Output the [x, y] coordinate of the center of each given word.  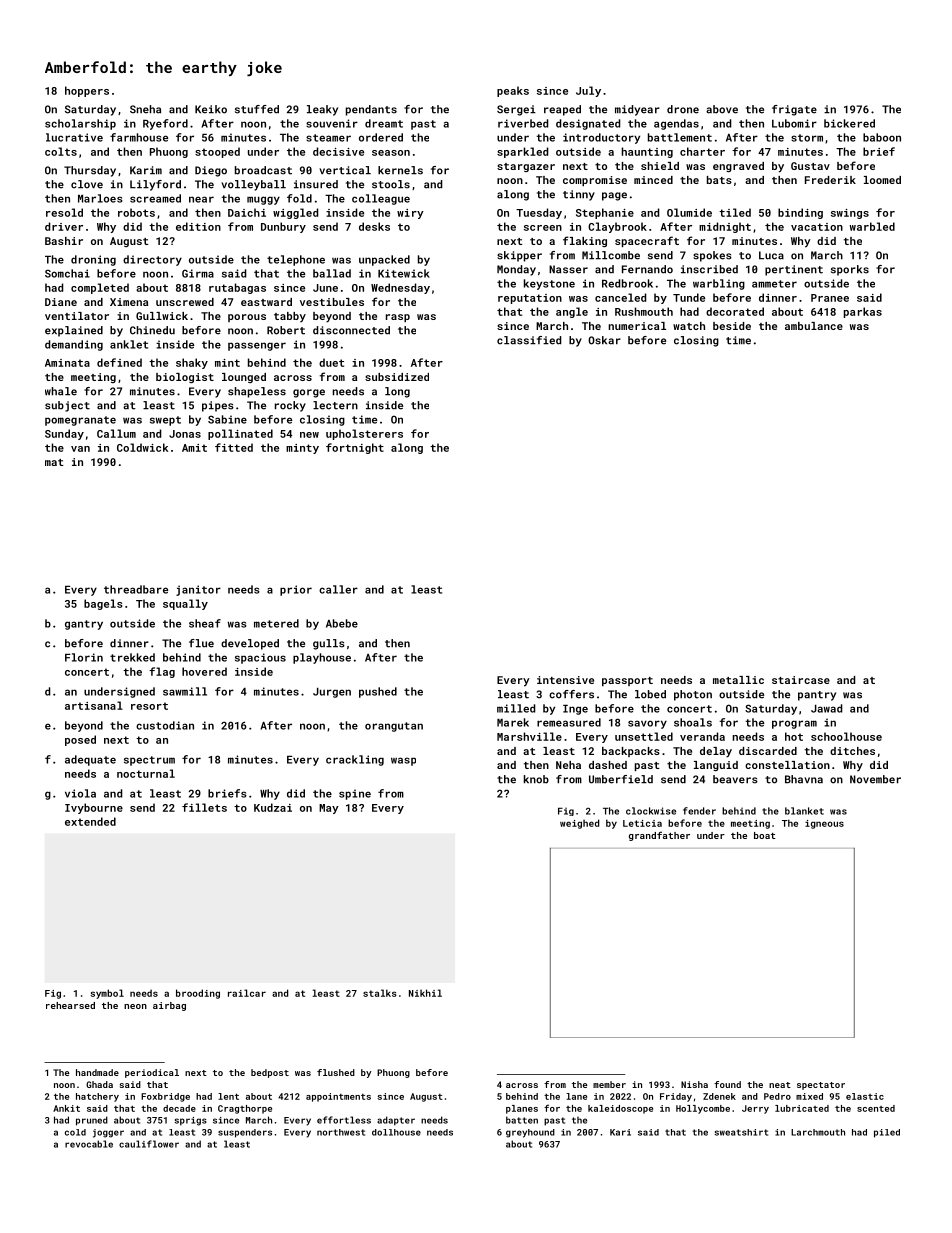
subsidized [397, 377]
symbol [107, 994]
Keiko [211, 109]
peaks [513, 91]
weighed [579, 824]
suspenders [245, 1133]
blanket [804, 811]
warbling [719, 284]
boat [764, 835]
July [588, 91]
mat [54, 462]
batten [522, 1120]
